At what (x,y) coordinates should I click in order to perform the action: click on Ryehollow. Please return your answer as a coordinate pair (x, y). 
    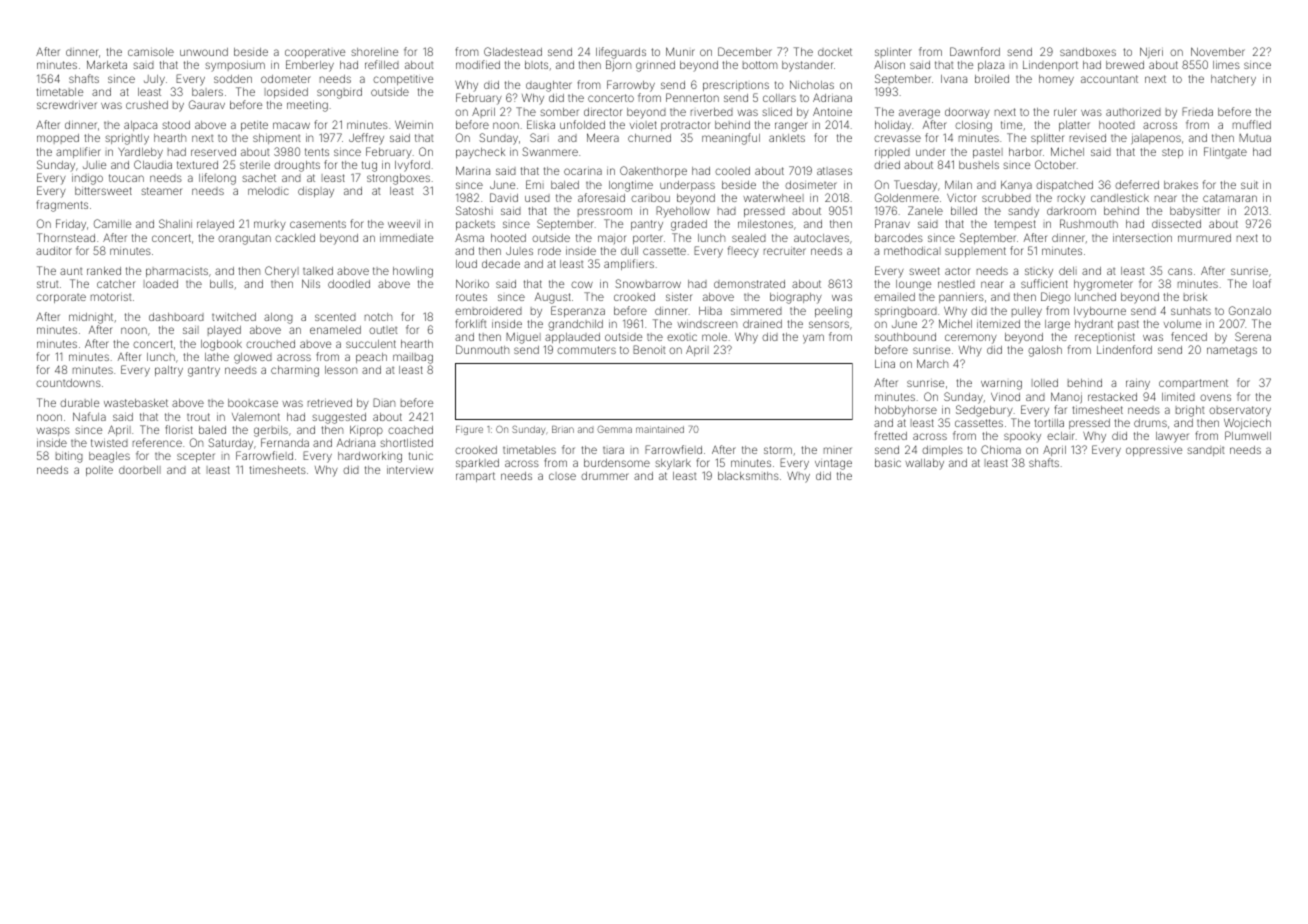
    Looking at the image, I should click on (683, 212).
